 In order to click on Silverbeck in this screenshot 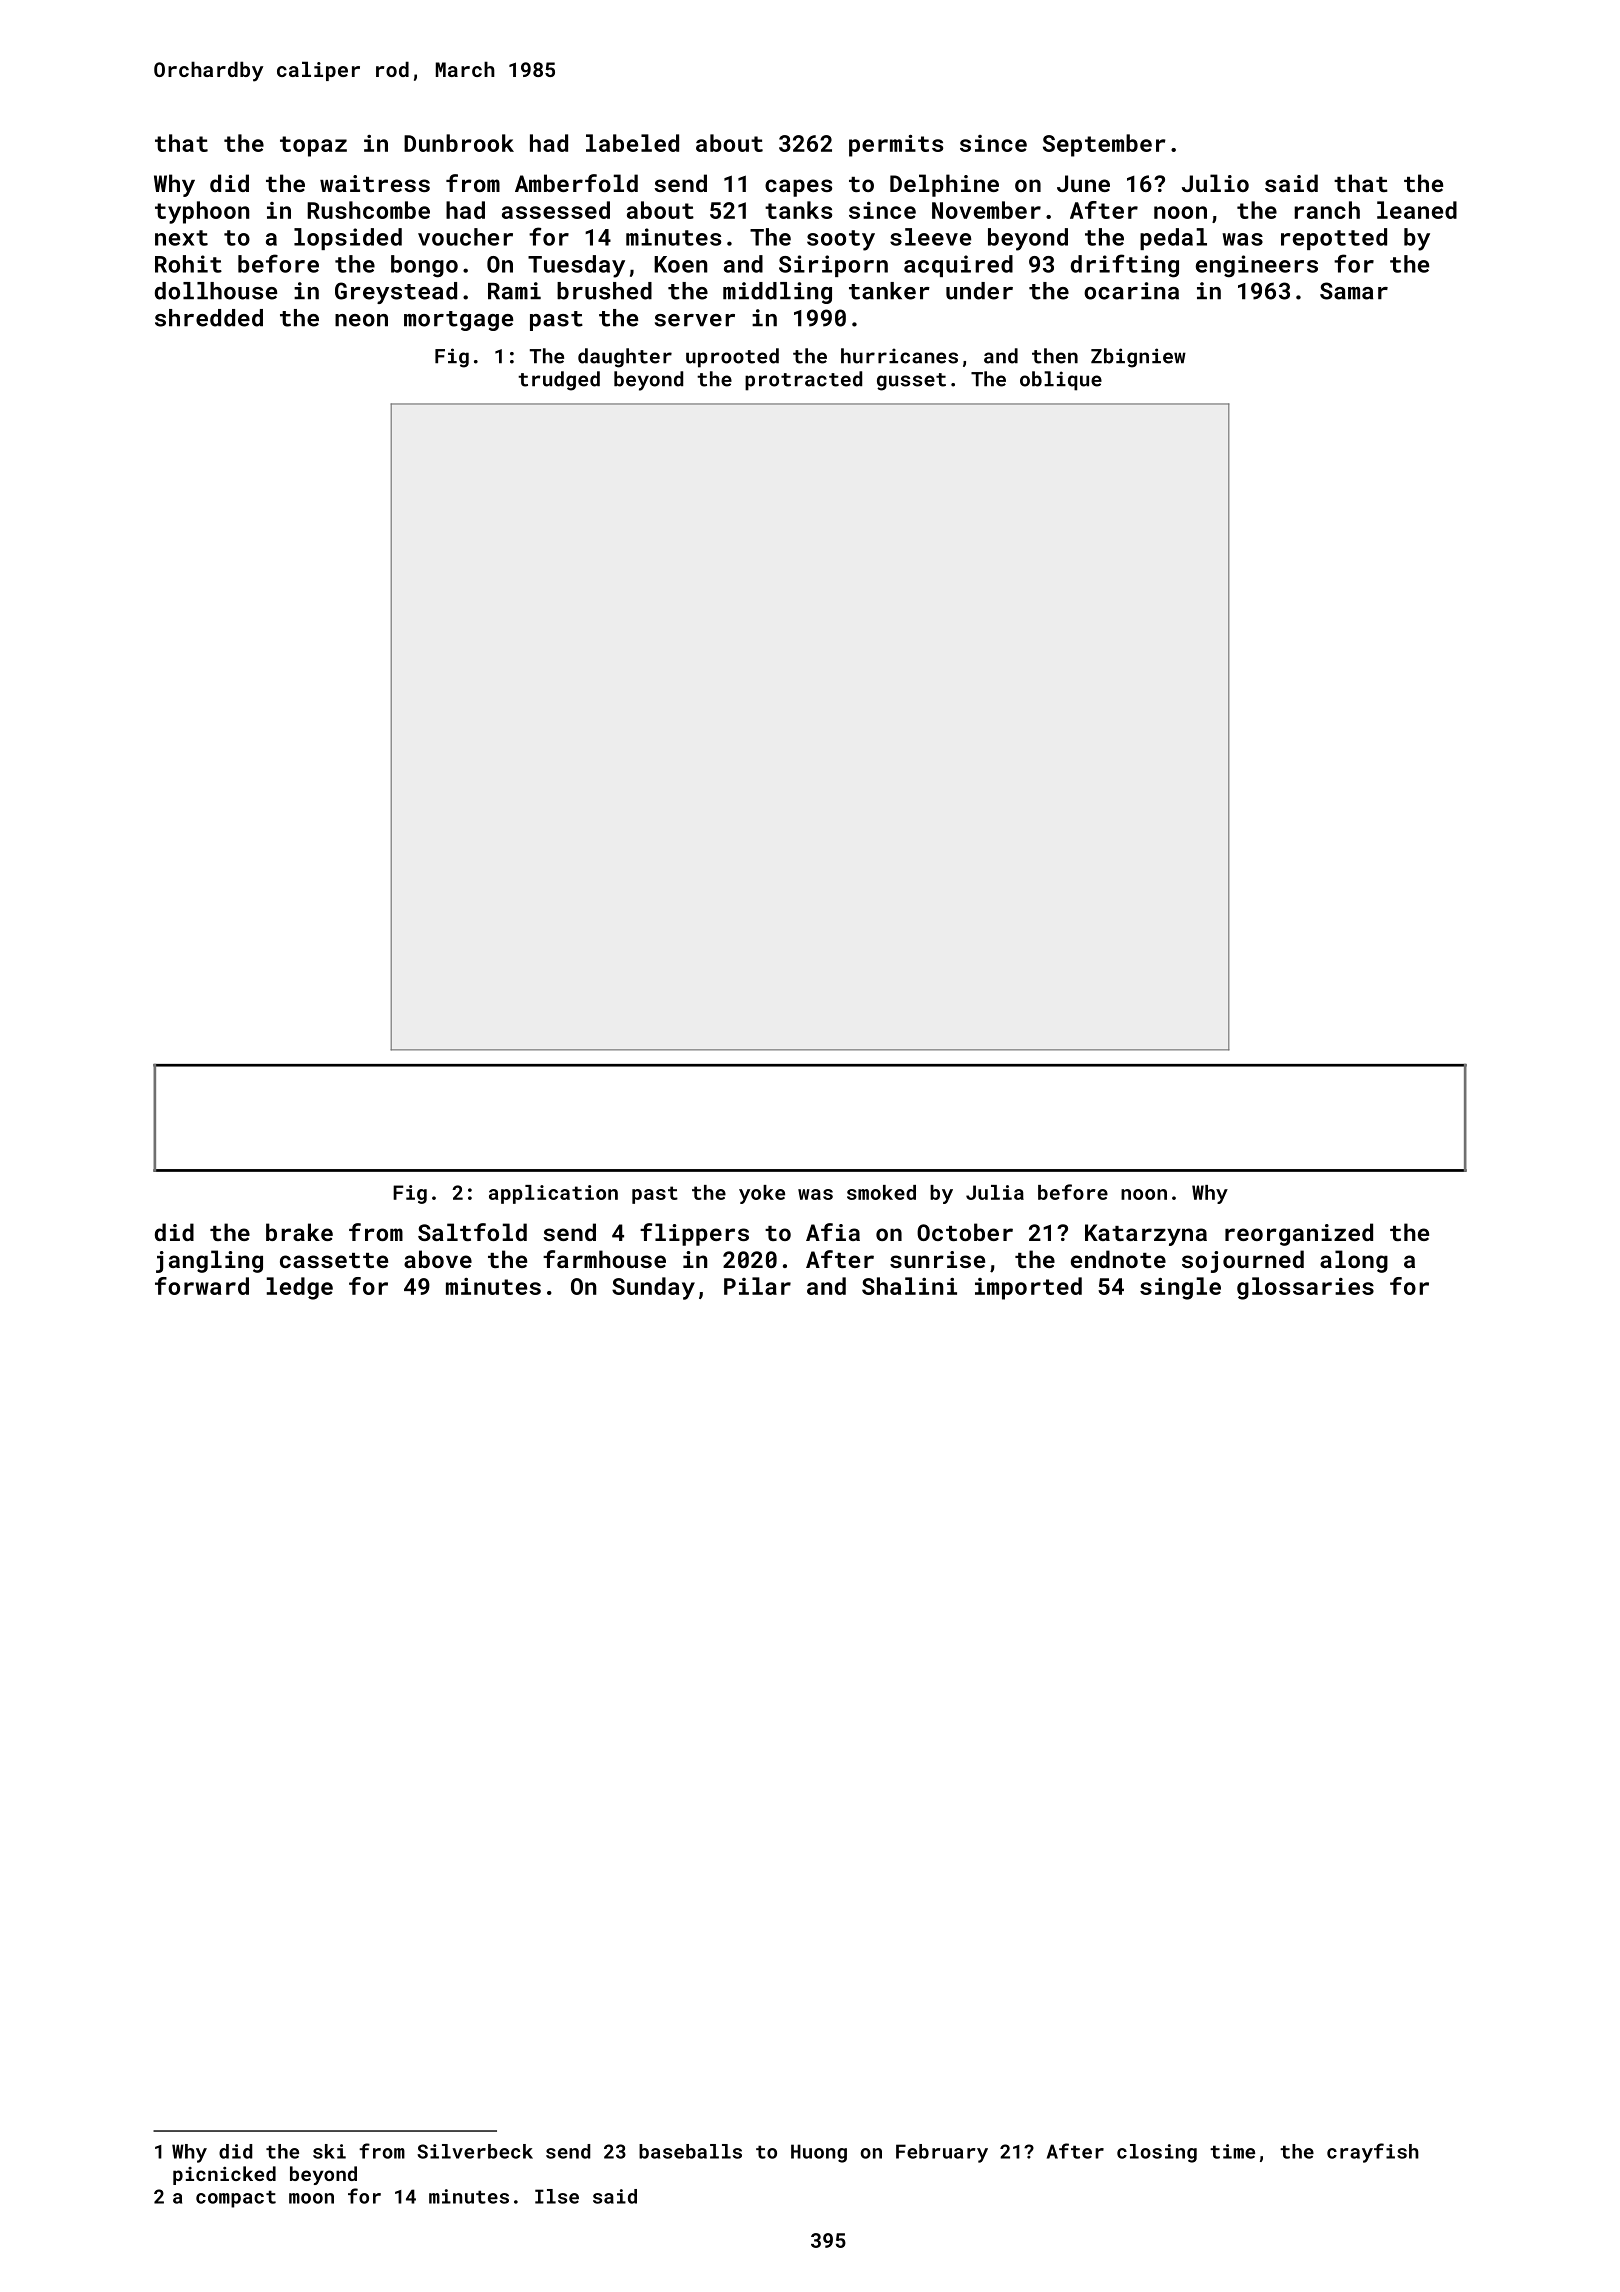, I will do `click(475, 2151)`.
